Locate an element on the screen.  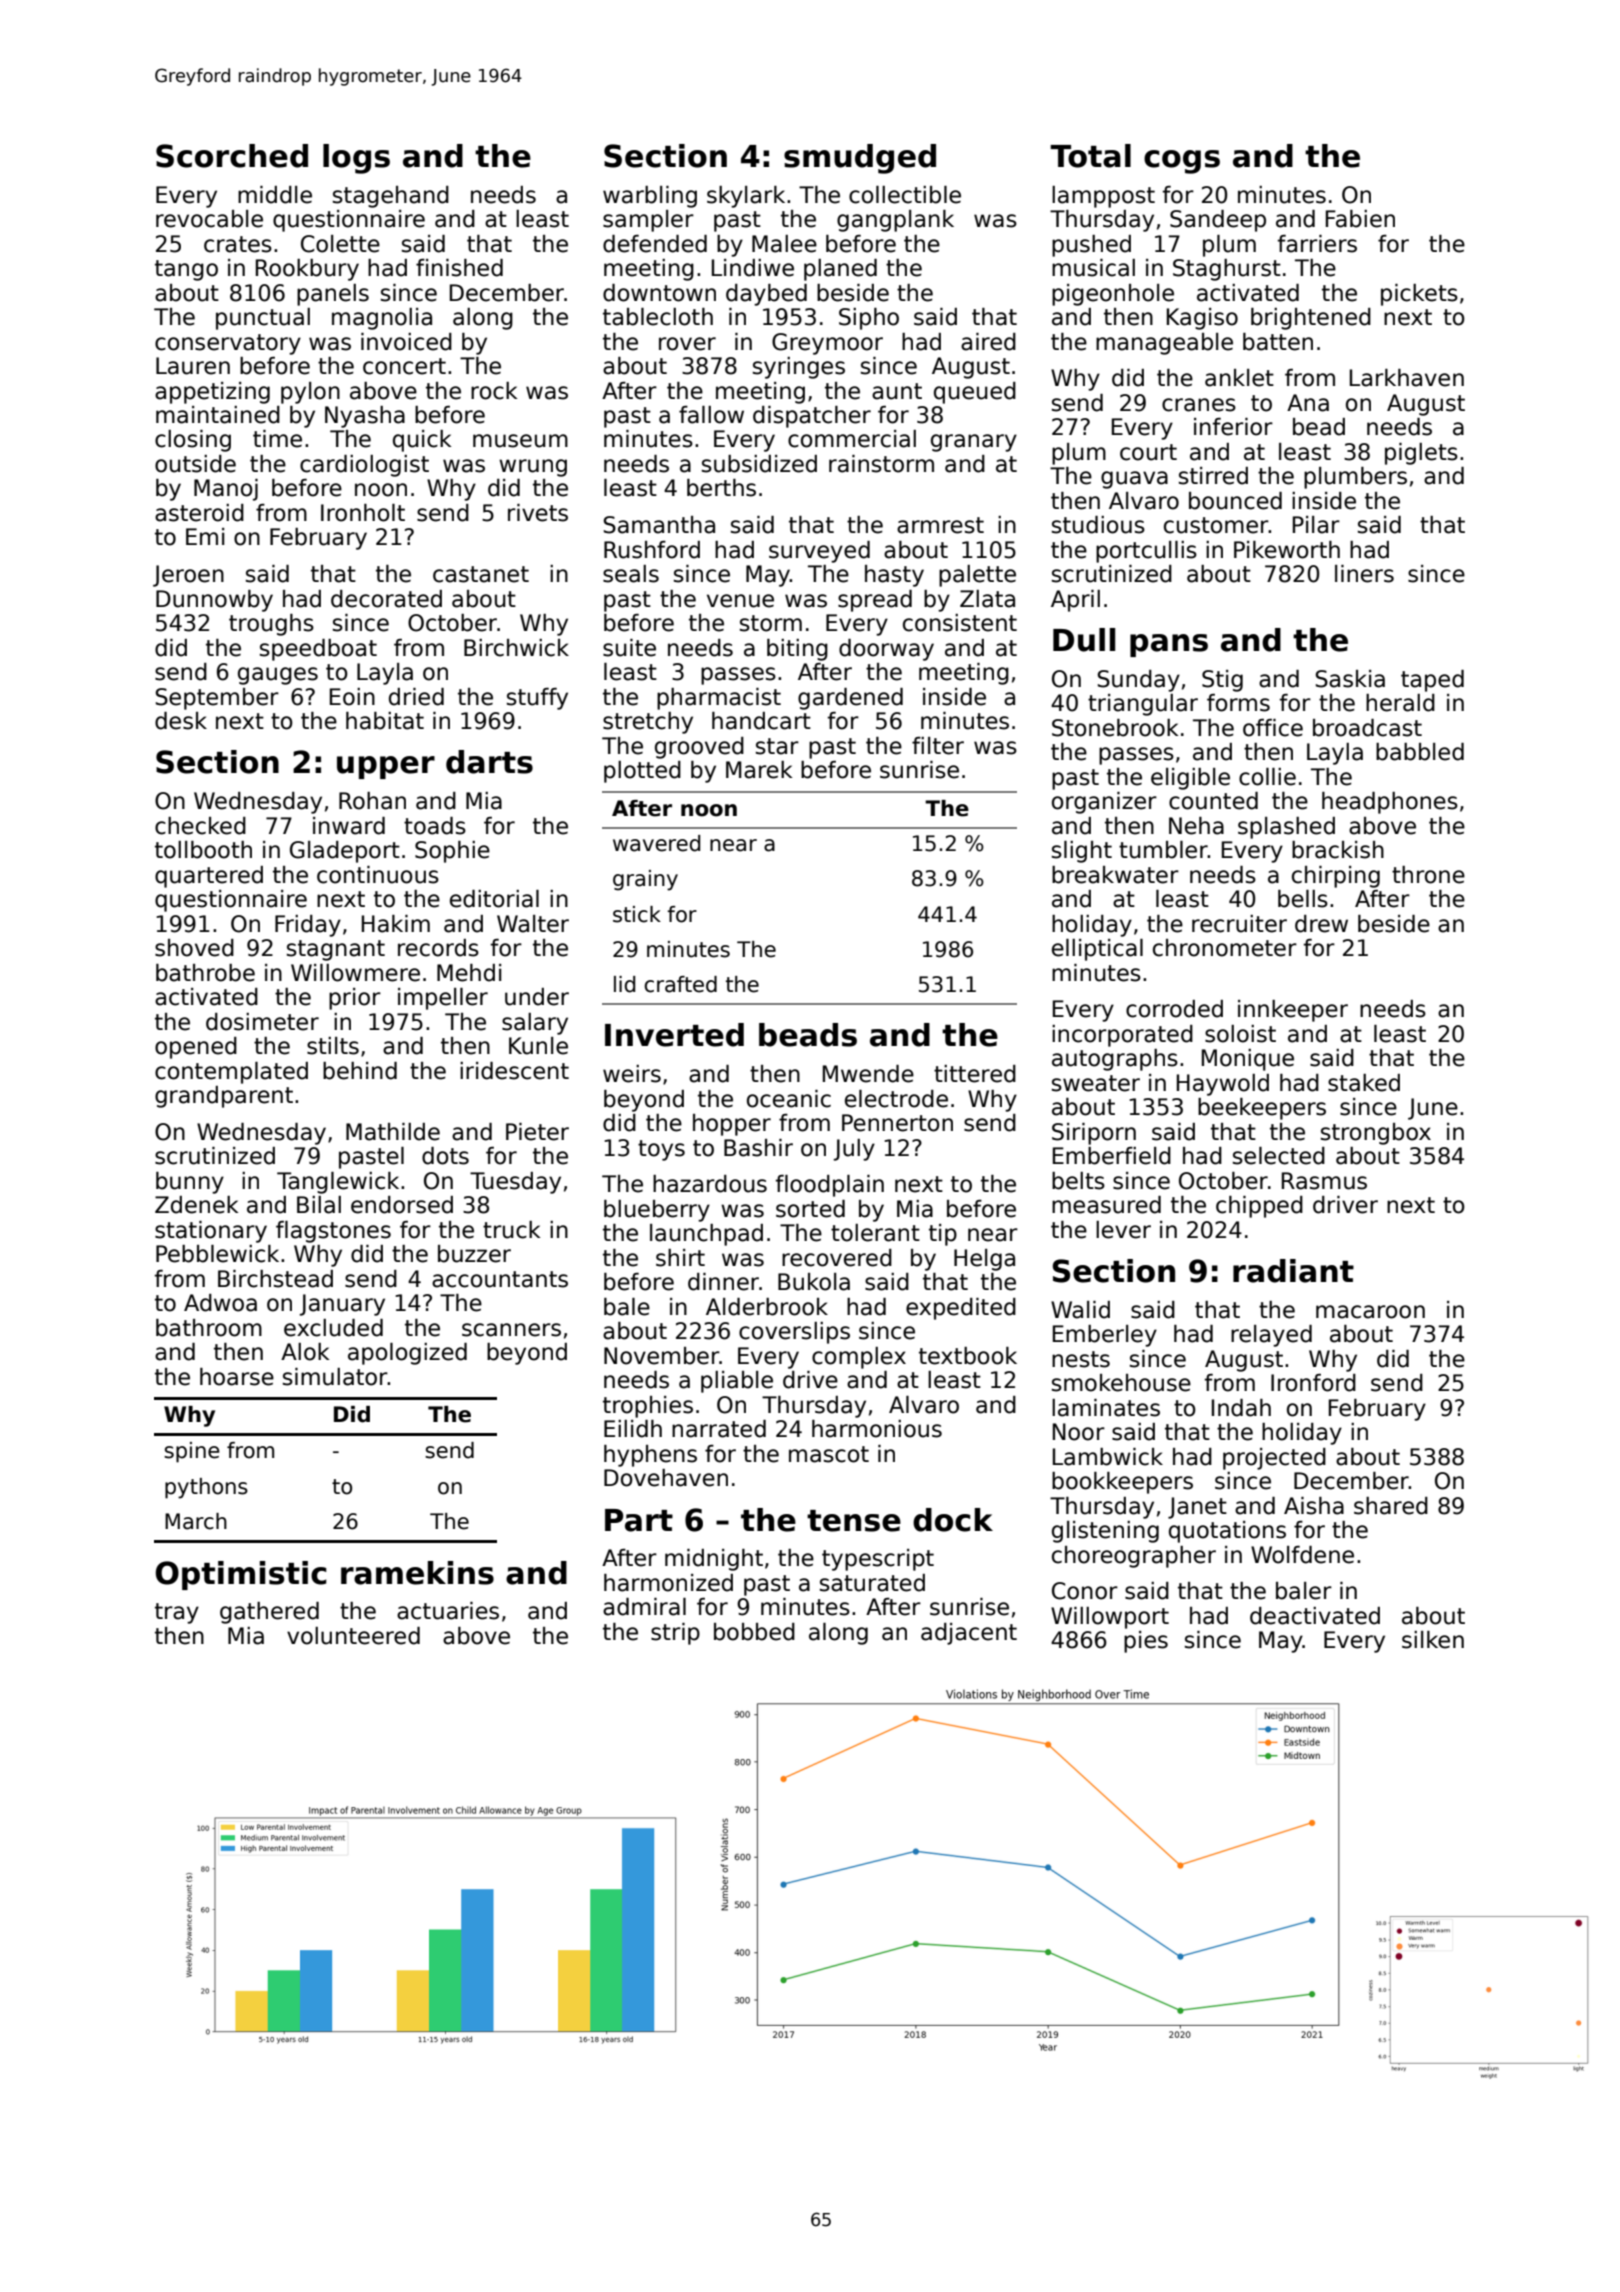
desk is located at coordinates (181, 721).
